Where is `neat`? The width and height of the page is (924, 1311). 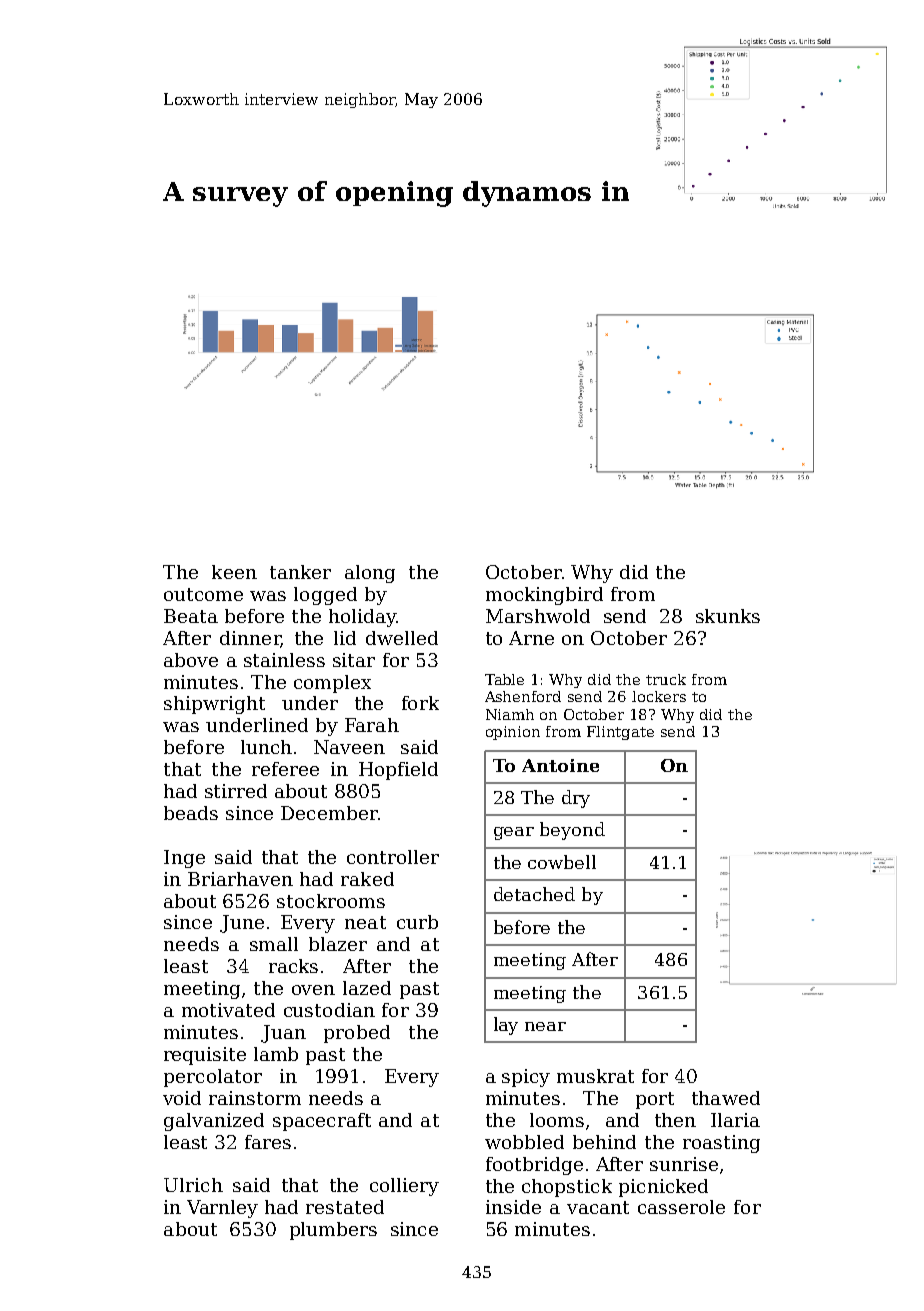
neat is located at coordinates (365, 922).
